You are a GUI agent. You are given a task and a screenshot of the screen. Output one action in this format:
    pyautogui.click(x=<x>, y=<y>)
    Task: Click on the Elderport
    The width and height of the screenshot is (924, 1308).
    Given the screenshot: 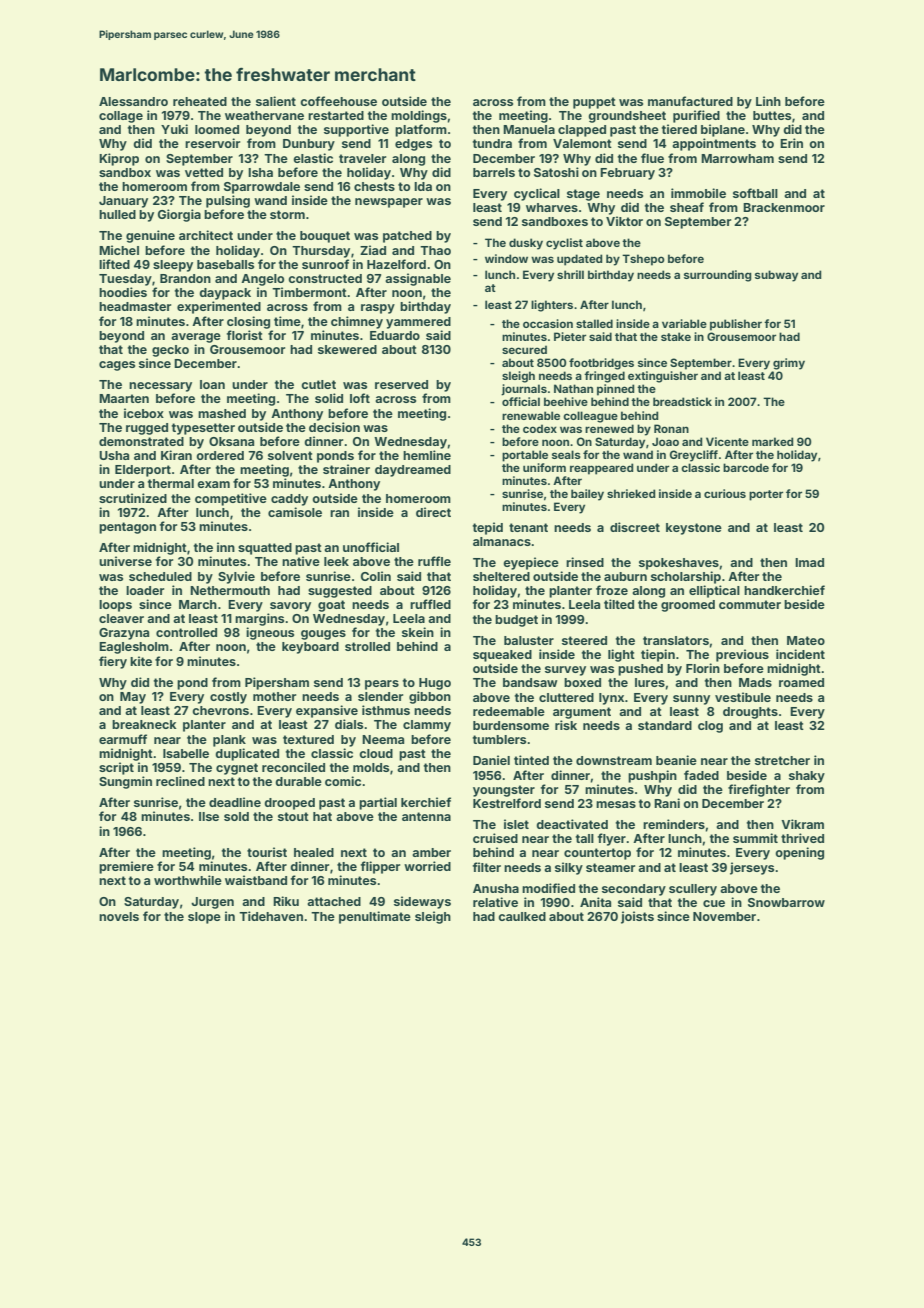 What is the action you would take?
    pyautogui.click(x=143, y=471)
